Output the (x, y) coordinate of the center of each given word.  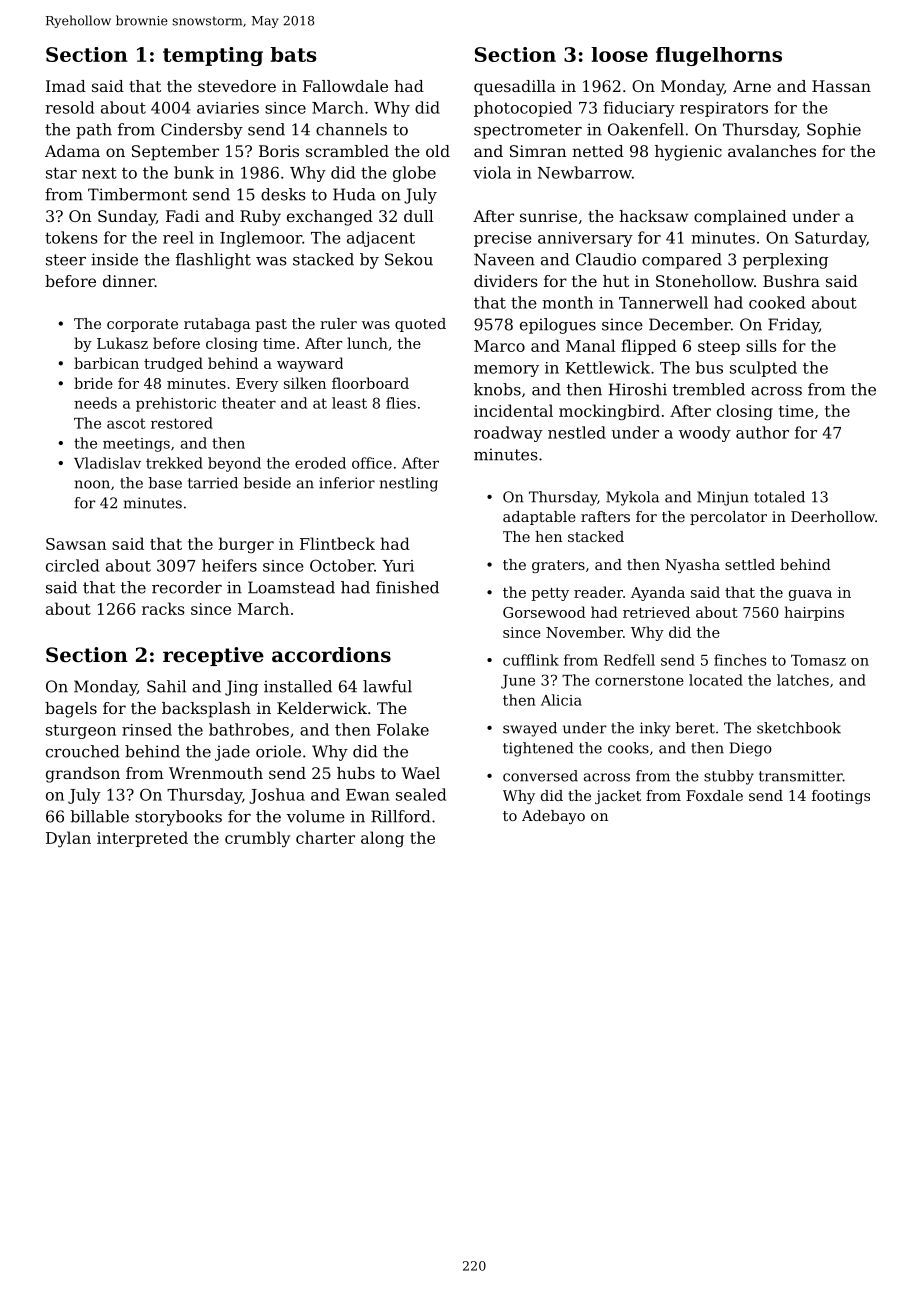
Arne (752, 86)
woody (705, 434)
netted (598, 151)
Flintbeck (337, 543)
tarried (213, 483)
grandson (83, 775)
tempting (213, 56)
